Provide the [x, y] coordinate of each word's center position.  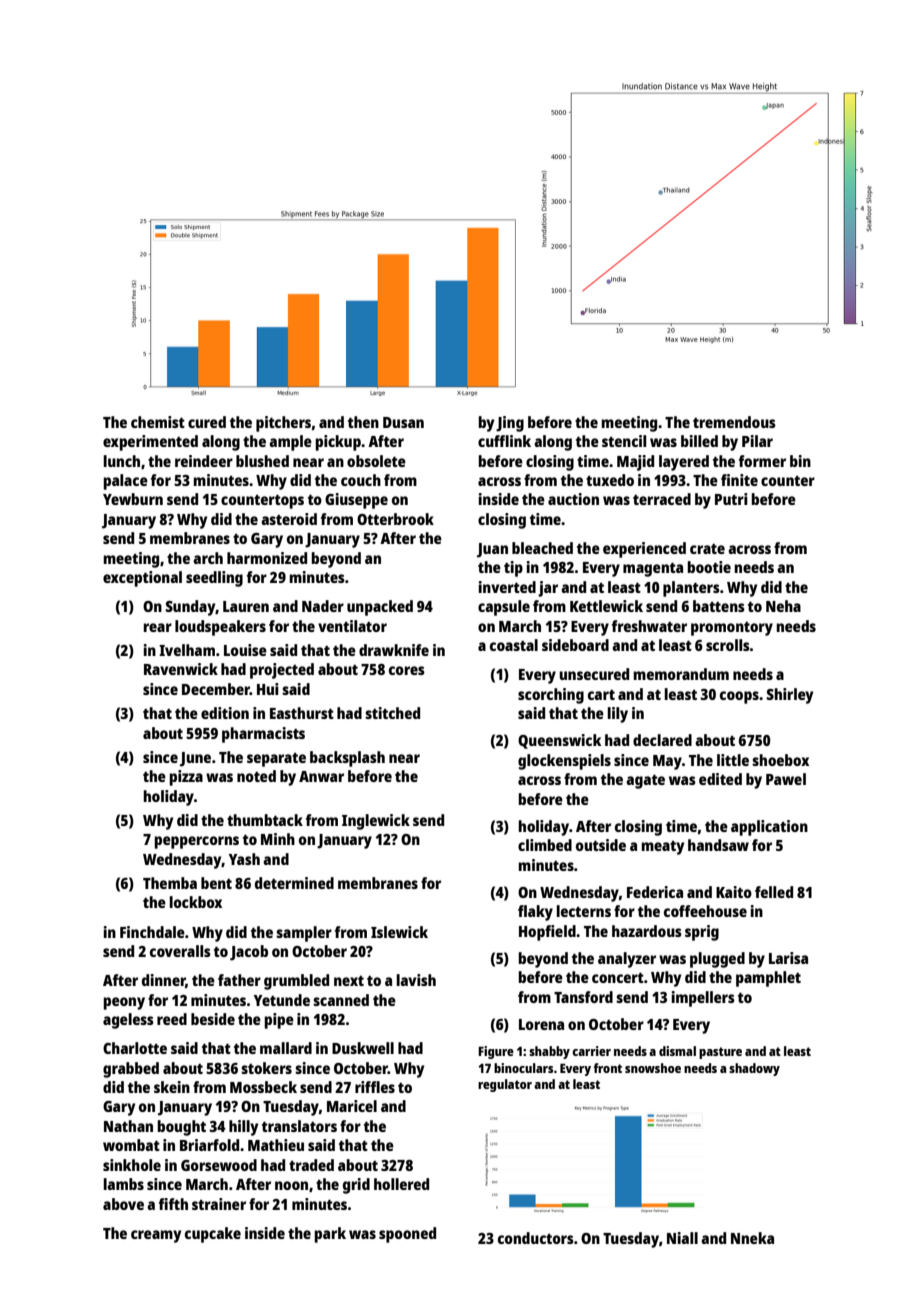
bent [216, 883]
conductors [536, 1238]
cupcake [213, 1235]
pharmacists [263, 735]
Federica [655, 892]
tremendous [734, 422]
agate [645, 781]
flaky [535, 913]
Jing [510, 424]
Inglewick [376, 822]
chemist [158, 422]
